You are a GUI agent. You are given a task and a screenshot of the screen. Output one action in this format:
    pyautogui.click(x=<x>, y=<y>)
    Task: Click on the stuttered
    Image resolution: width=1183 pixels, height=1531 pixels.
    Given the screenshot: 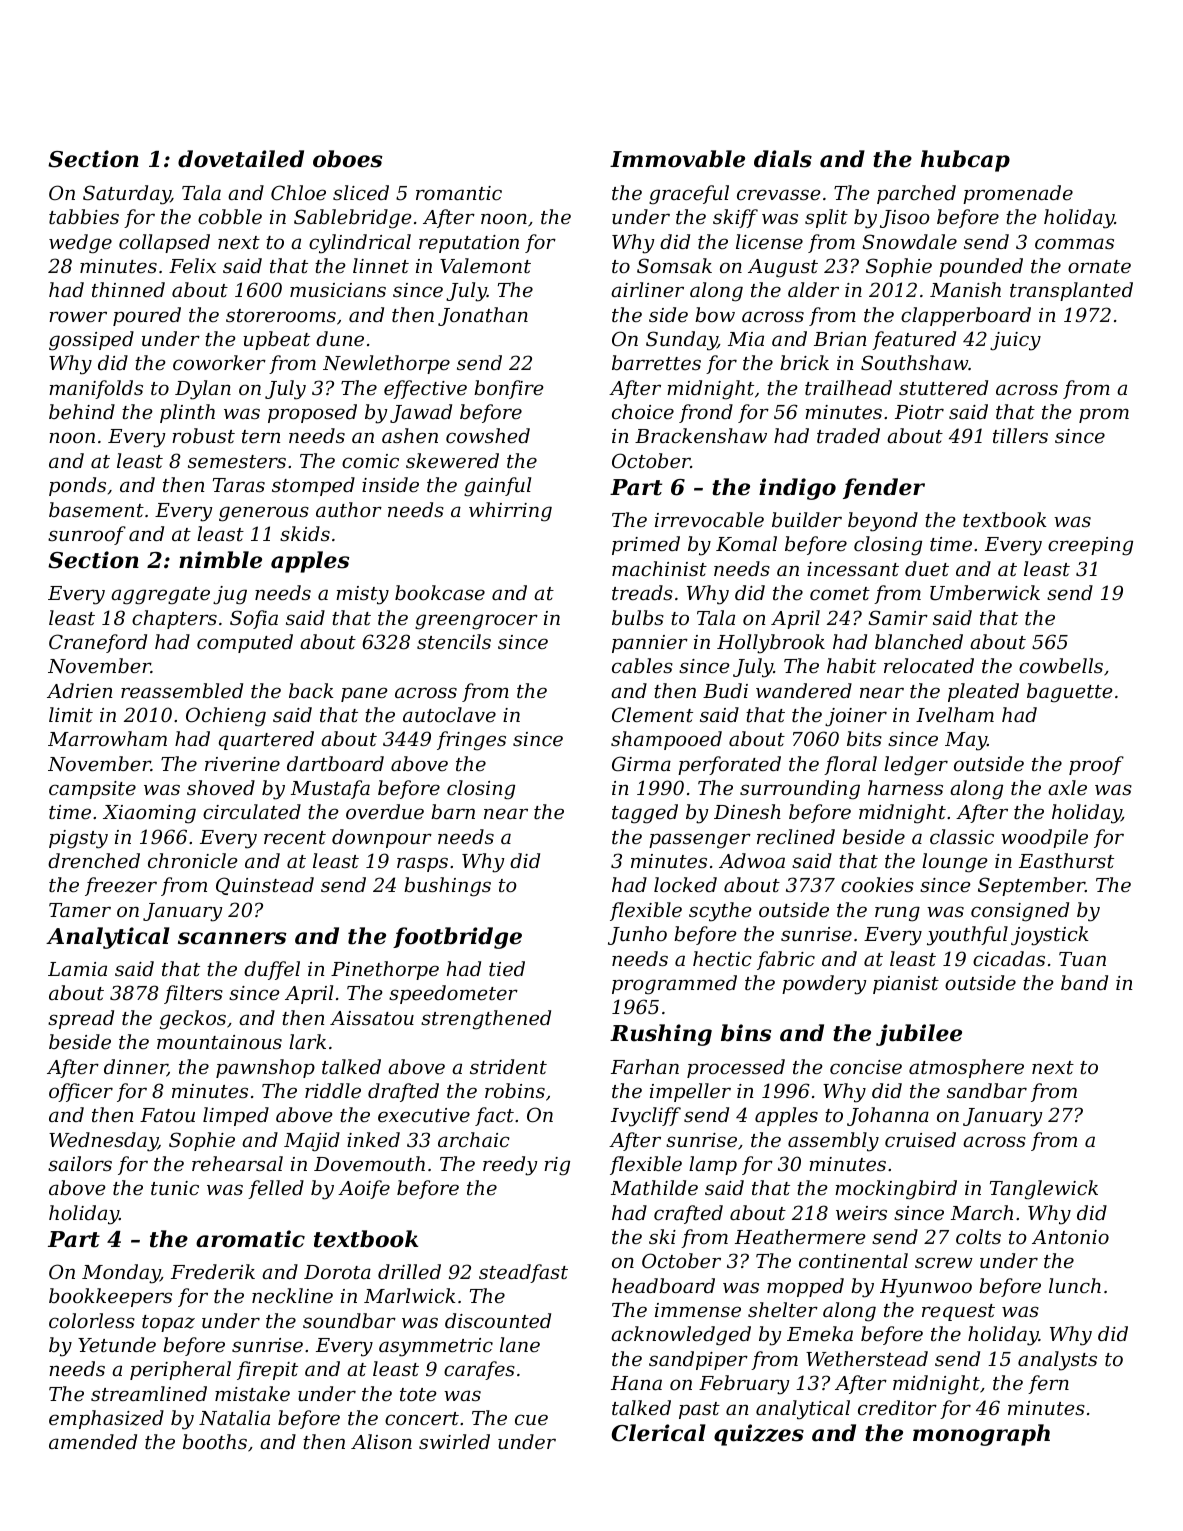 What is the action you would take?
    pyautogui.click(x=943, y=387)
